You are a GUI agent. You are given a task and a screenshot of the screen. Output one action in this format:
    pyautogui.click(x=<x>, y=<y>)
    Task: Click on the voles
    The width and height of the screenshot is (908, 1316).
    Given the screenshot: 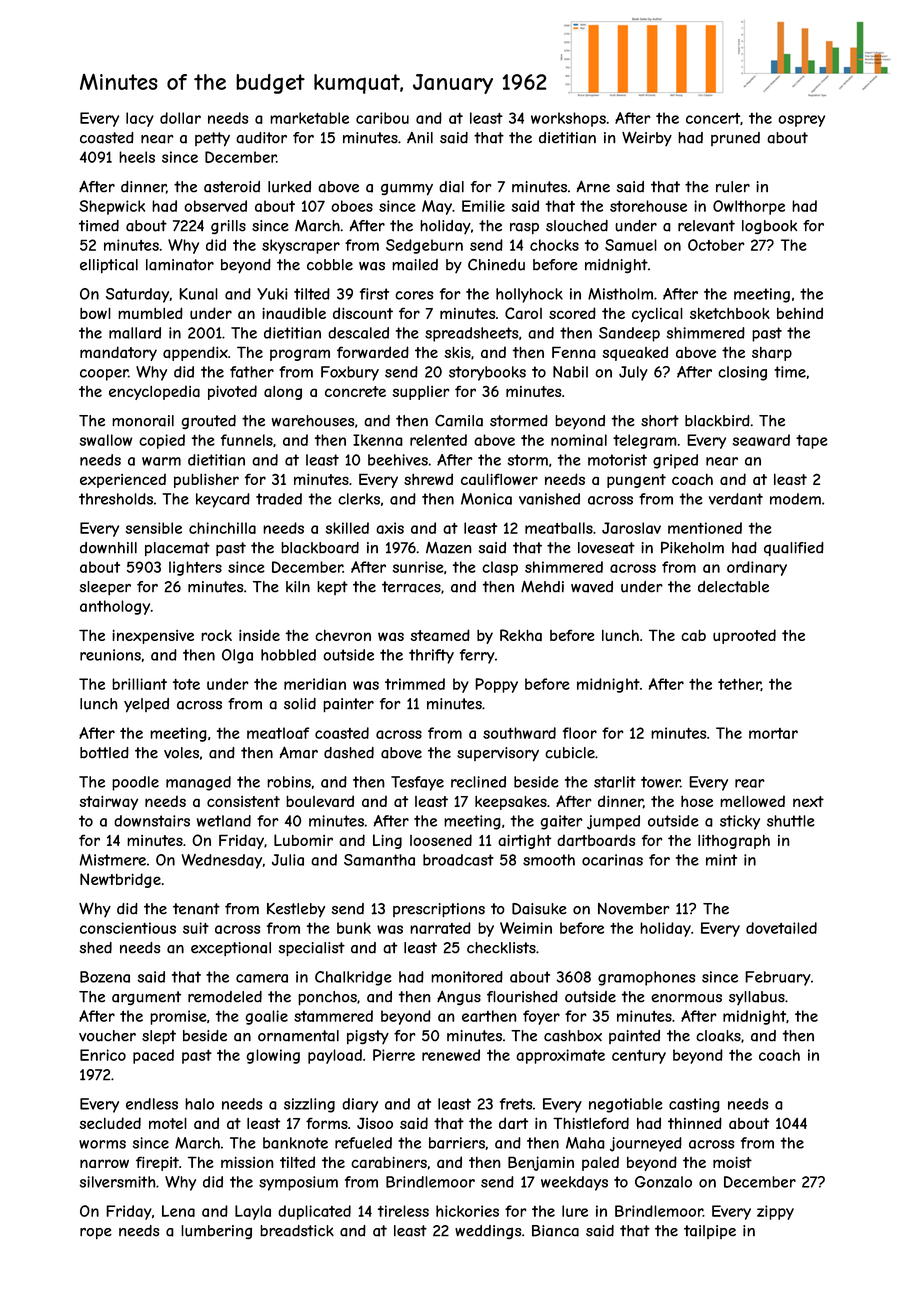 What is the action you would take?
    pyautogui.click(x=181, y=753)
